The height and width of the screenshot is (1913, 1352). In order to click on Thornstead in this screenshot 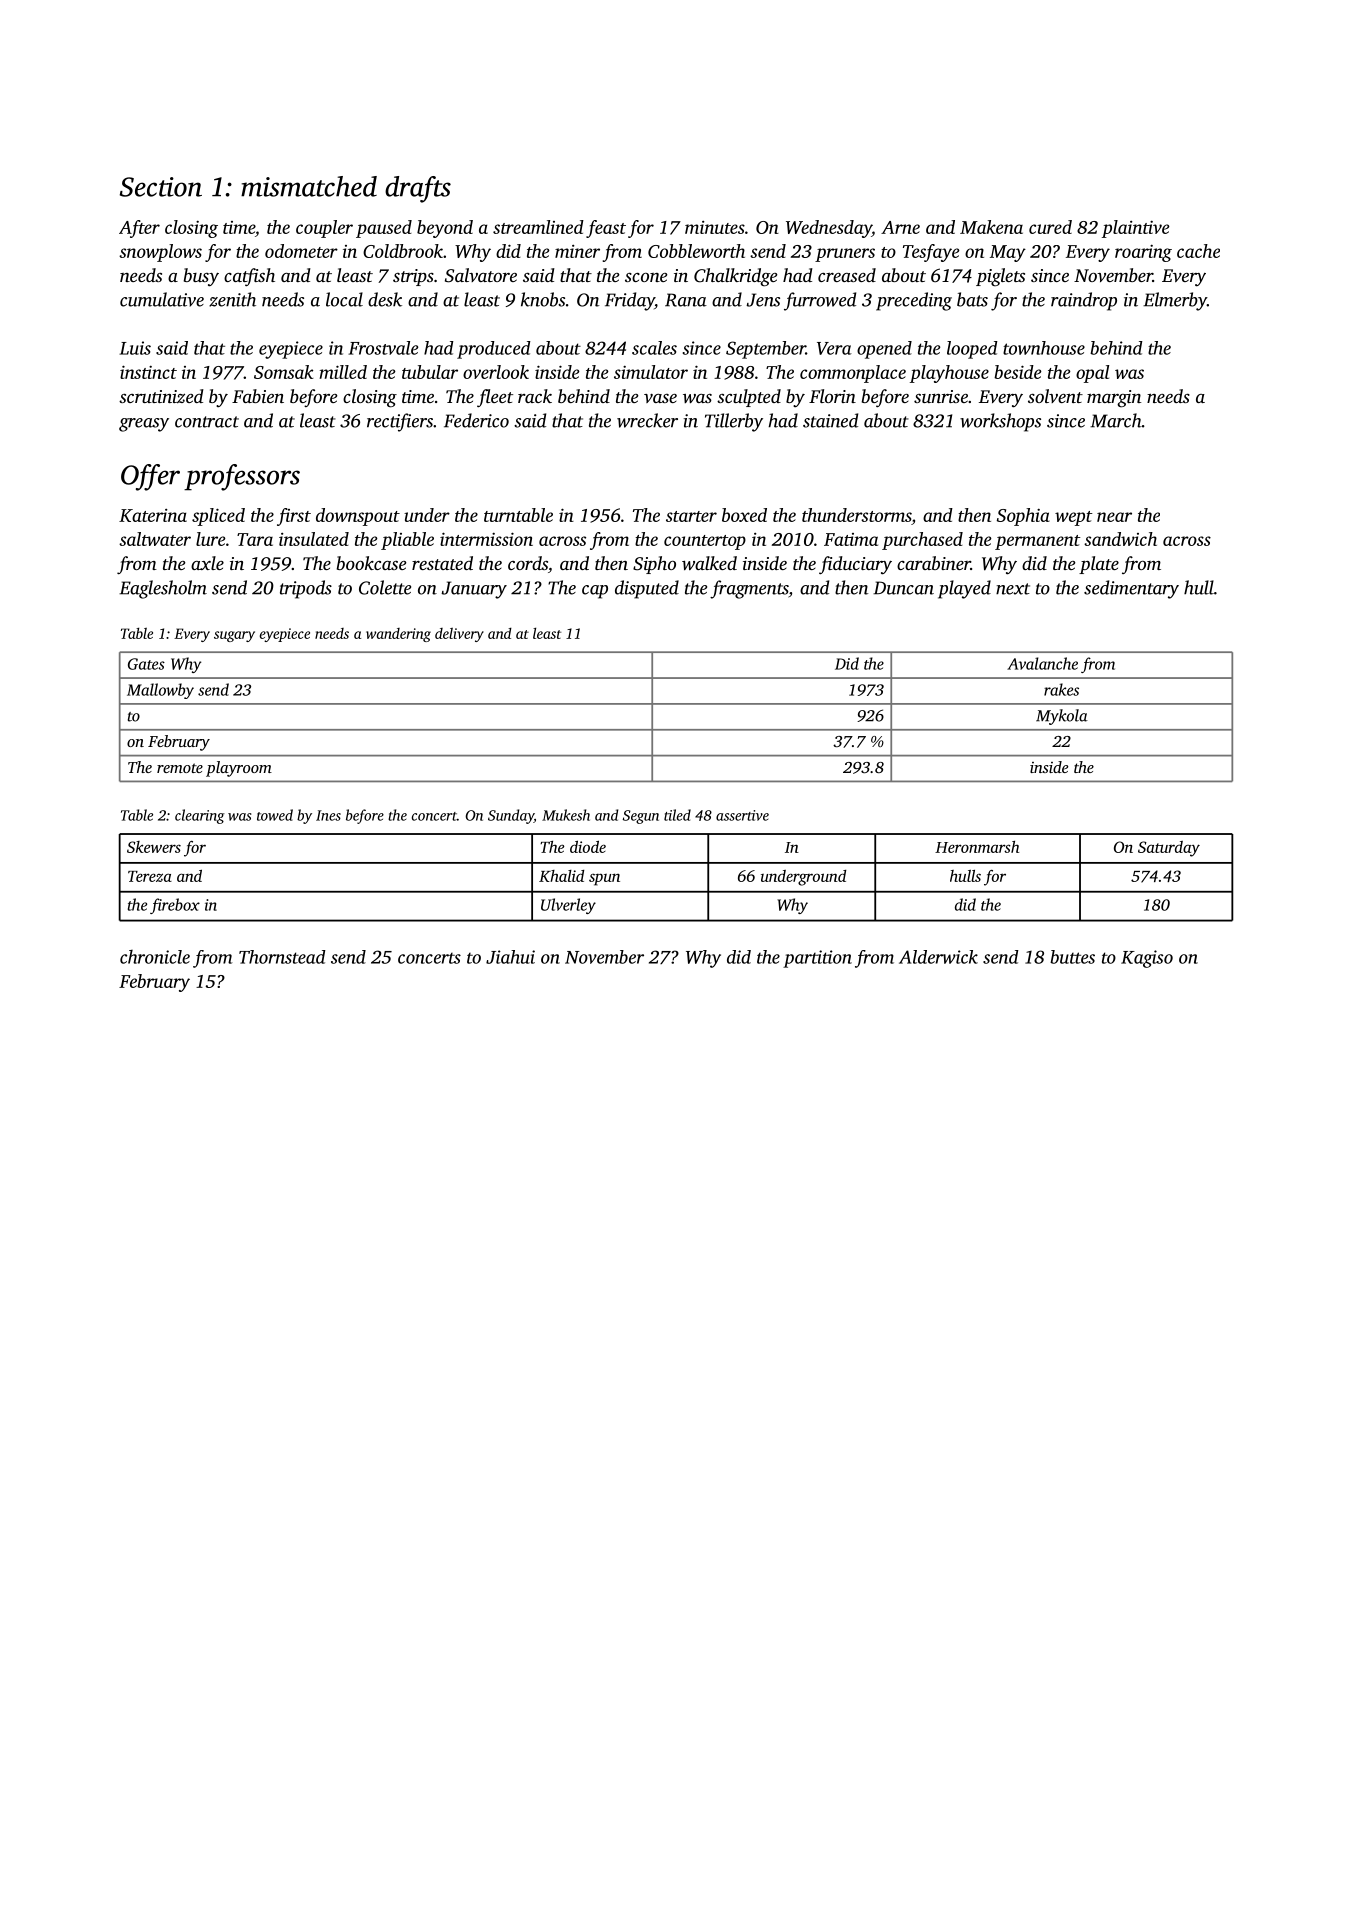, I will do `click(282, 957)`.
